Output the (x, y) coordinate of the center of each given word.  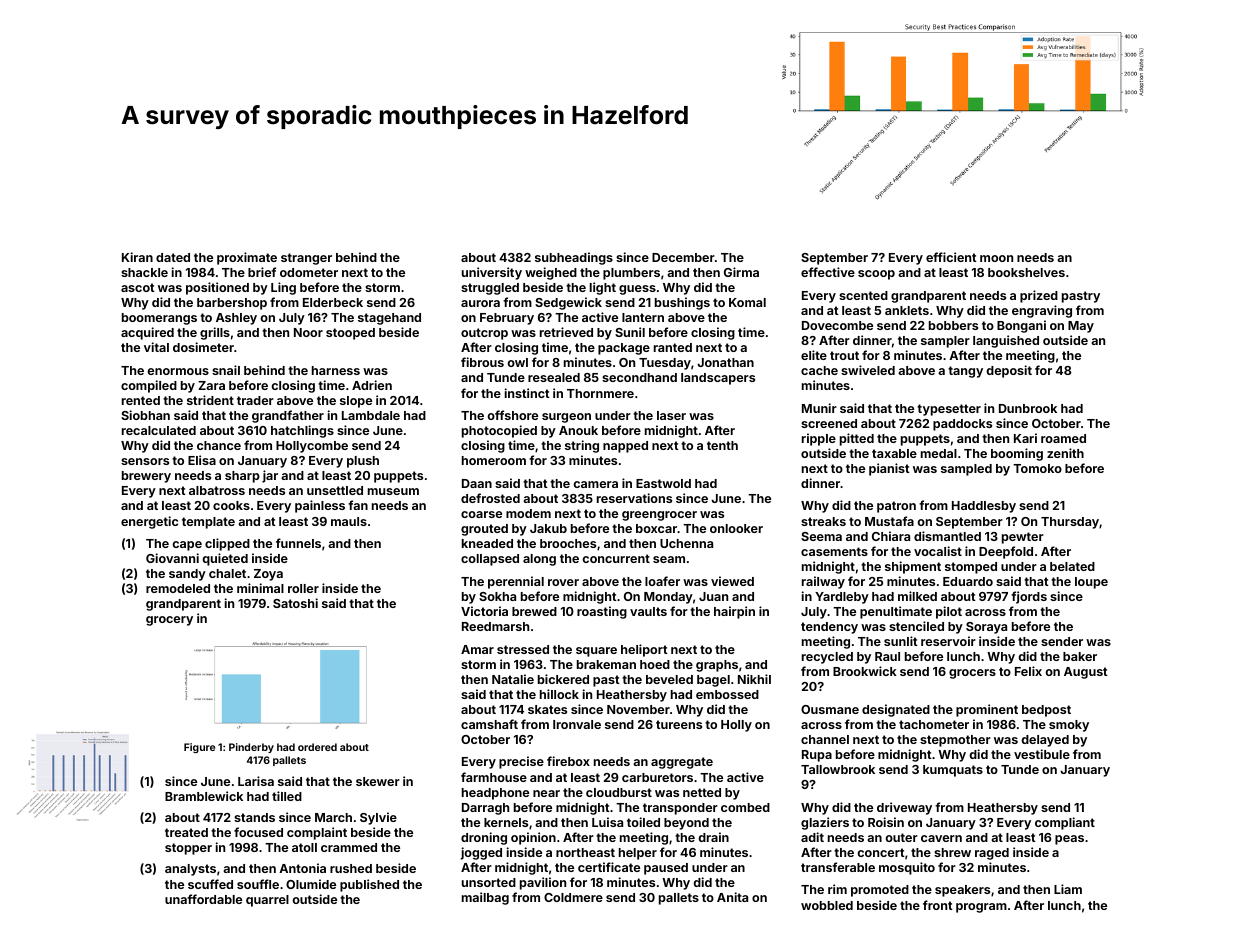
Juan (713, 596)
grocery (169, 621)
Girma (741, 272)
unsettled (335, 490)
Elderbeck (333, 302)
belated (1072, 566)
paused (666, 869)
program (981, 908)
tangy (965, 372)
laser (671, 415)
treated (186, 832)
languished (1006, 341)
